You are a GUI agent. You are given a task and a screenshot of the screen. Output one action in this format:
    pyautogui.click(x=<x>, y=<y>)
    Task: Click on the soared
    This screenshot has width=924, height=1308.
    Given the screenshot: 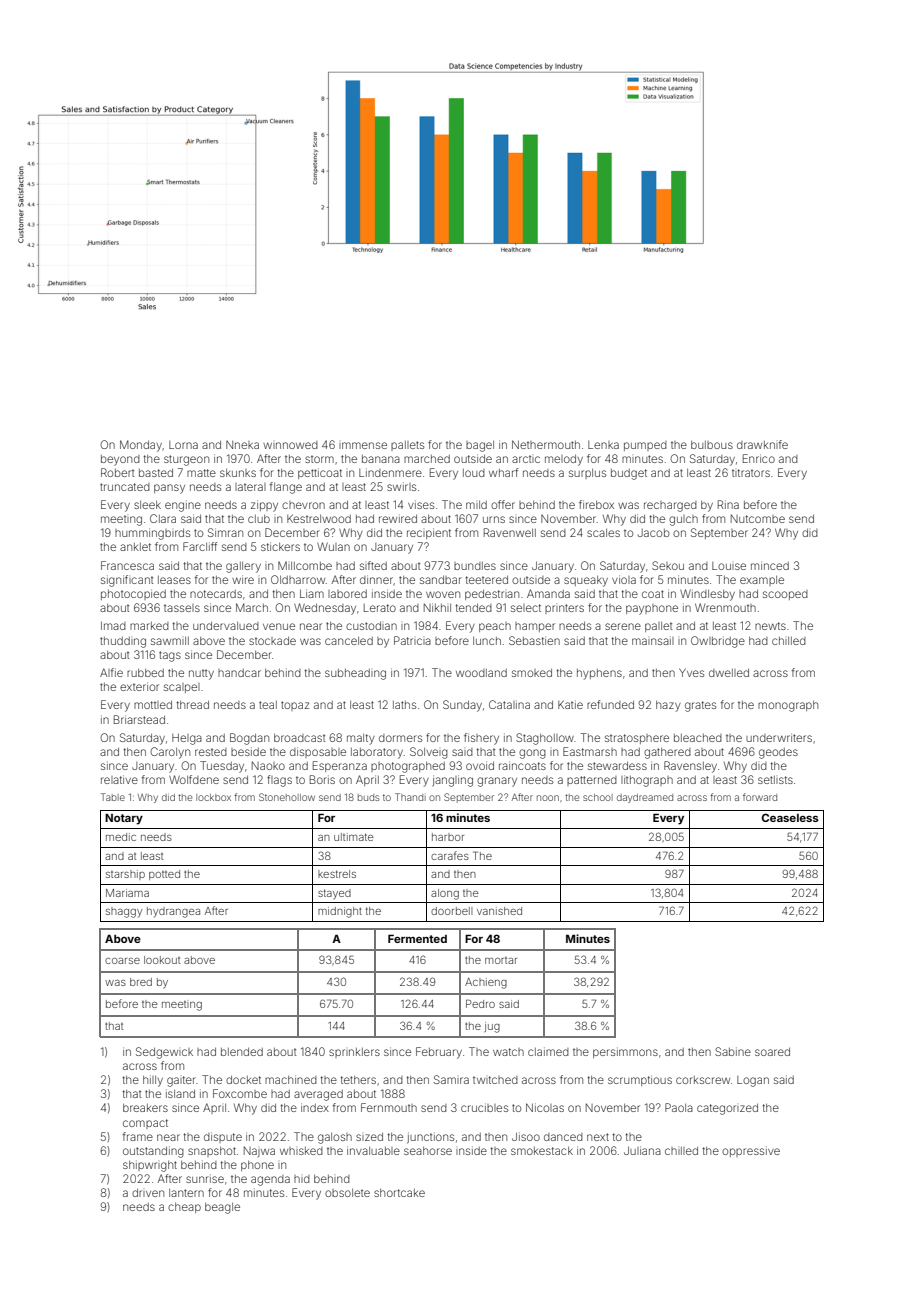 What is the action you would take?
    pyautogui.click(x=772, y=1052)
